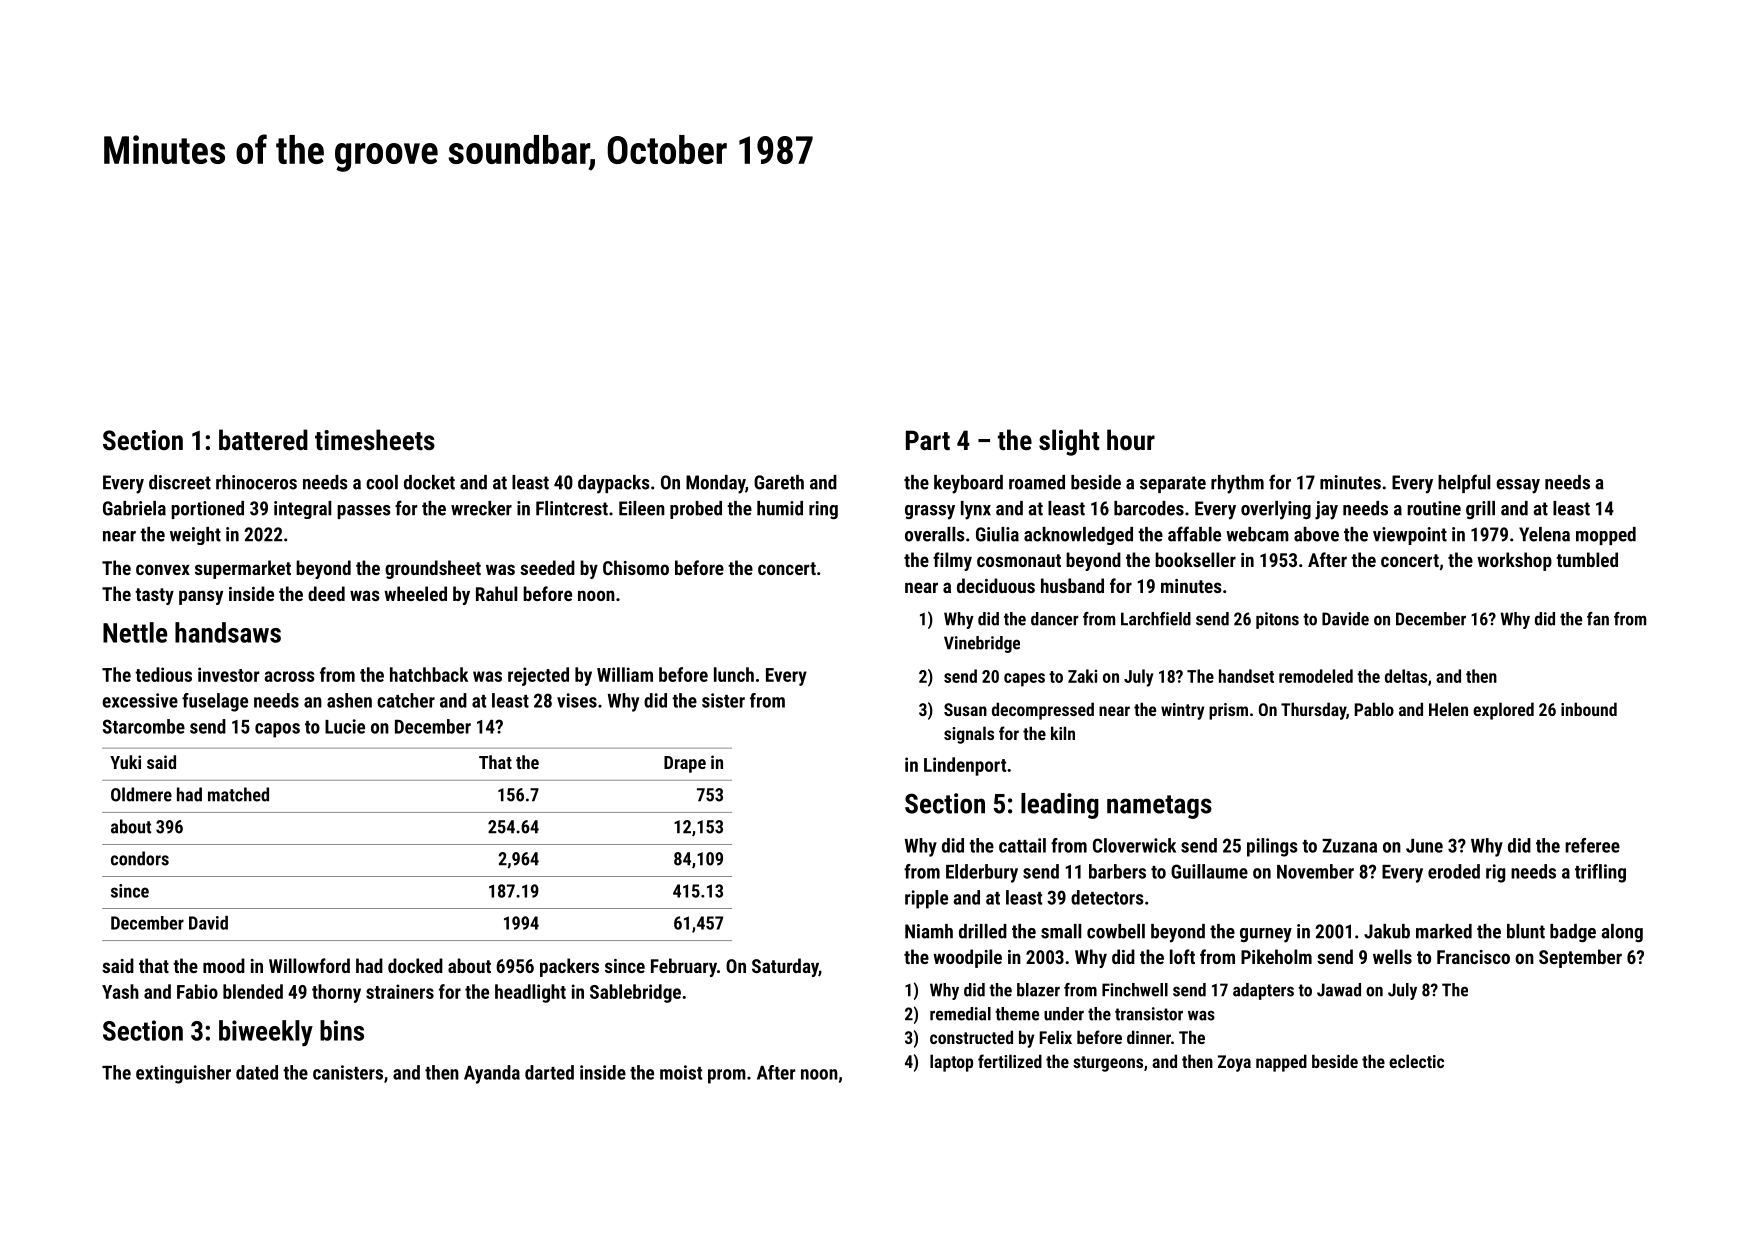  Describe the element at coordinates (1281, 1063) in the screenshot. I see `napped` at that location.
